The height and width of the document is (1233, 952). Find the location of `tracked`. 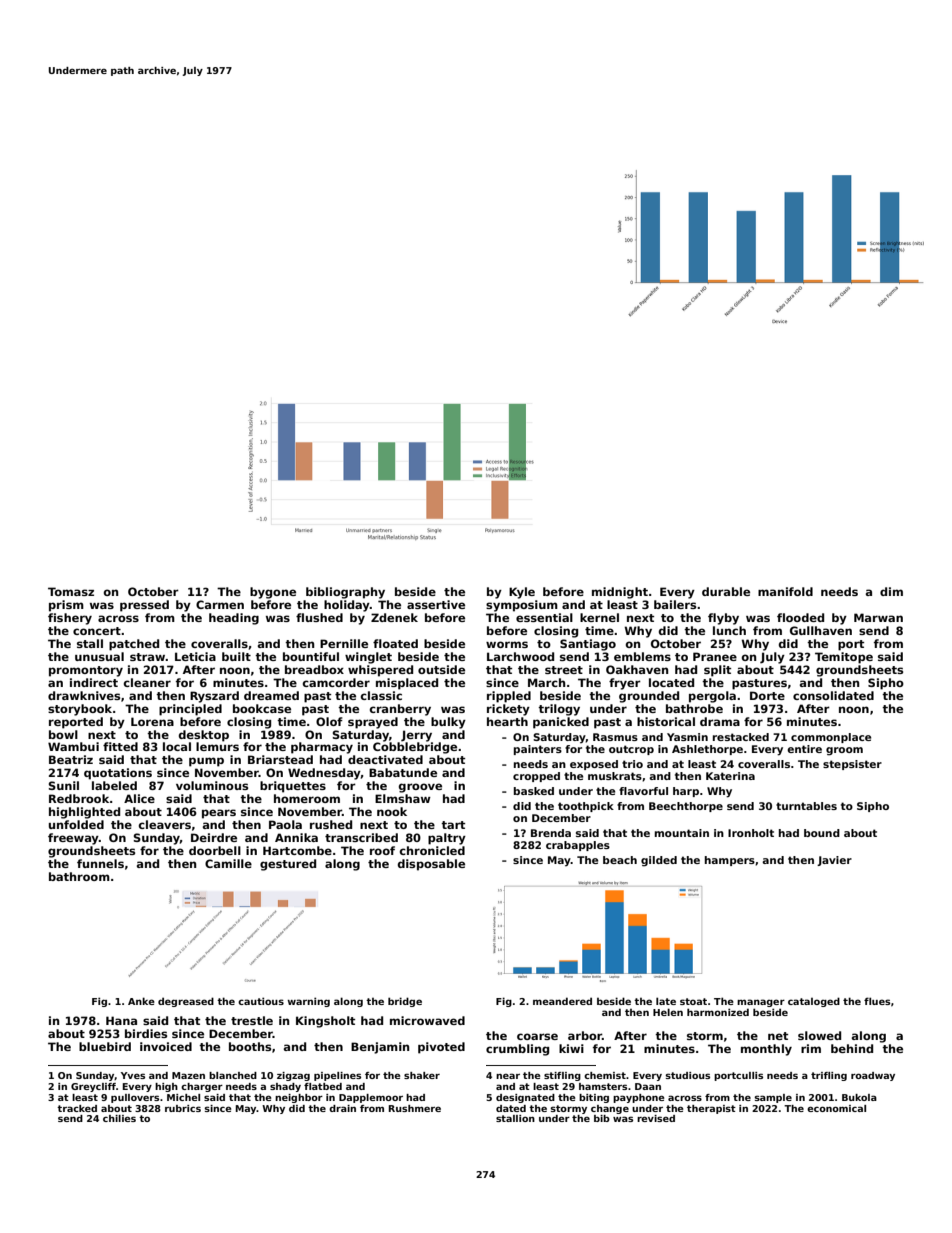

tracked is located at coordinates (77, 1108).
